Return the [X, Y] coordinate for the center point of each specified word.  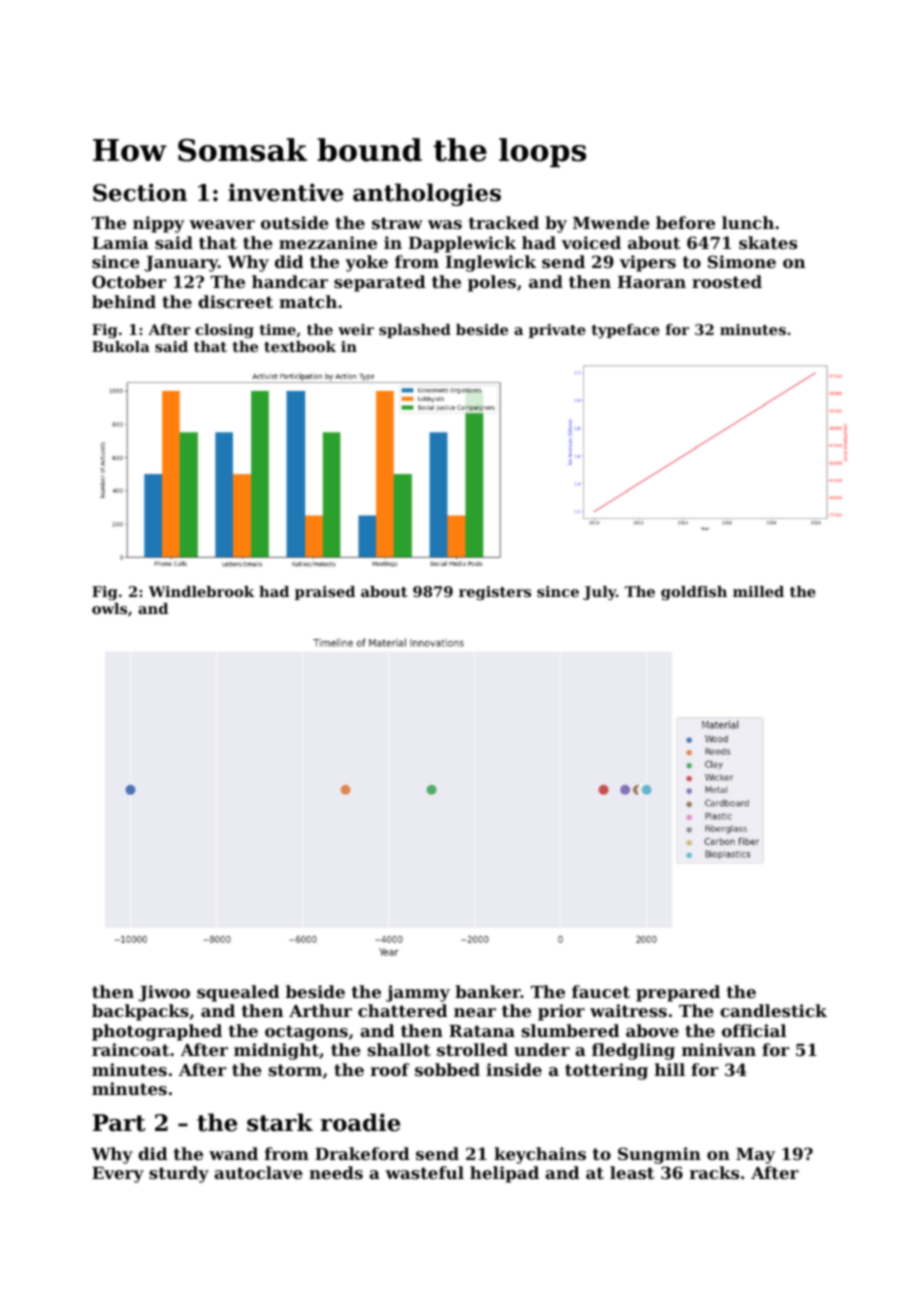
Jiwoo [164, 993]
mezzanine [328, 242]
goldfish [694, 593]
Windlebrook [201, 591]
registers [495, 593]
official [754, 1030]
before [685, 222]
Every [118, 1175]
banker [488, 991]
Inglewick [491, 263]
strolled [472, 1049]
